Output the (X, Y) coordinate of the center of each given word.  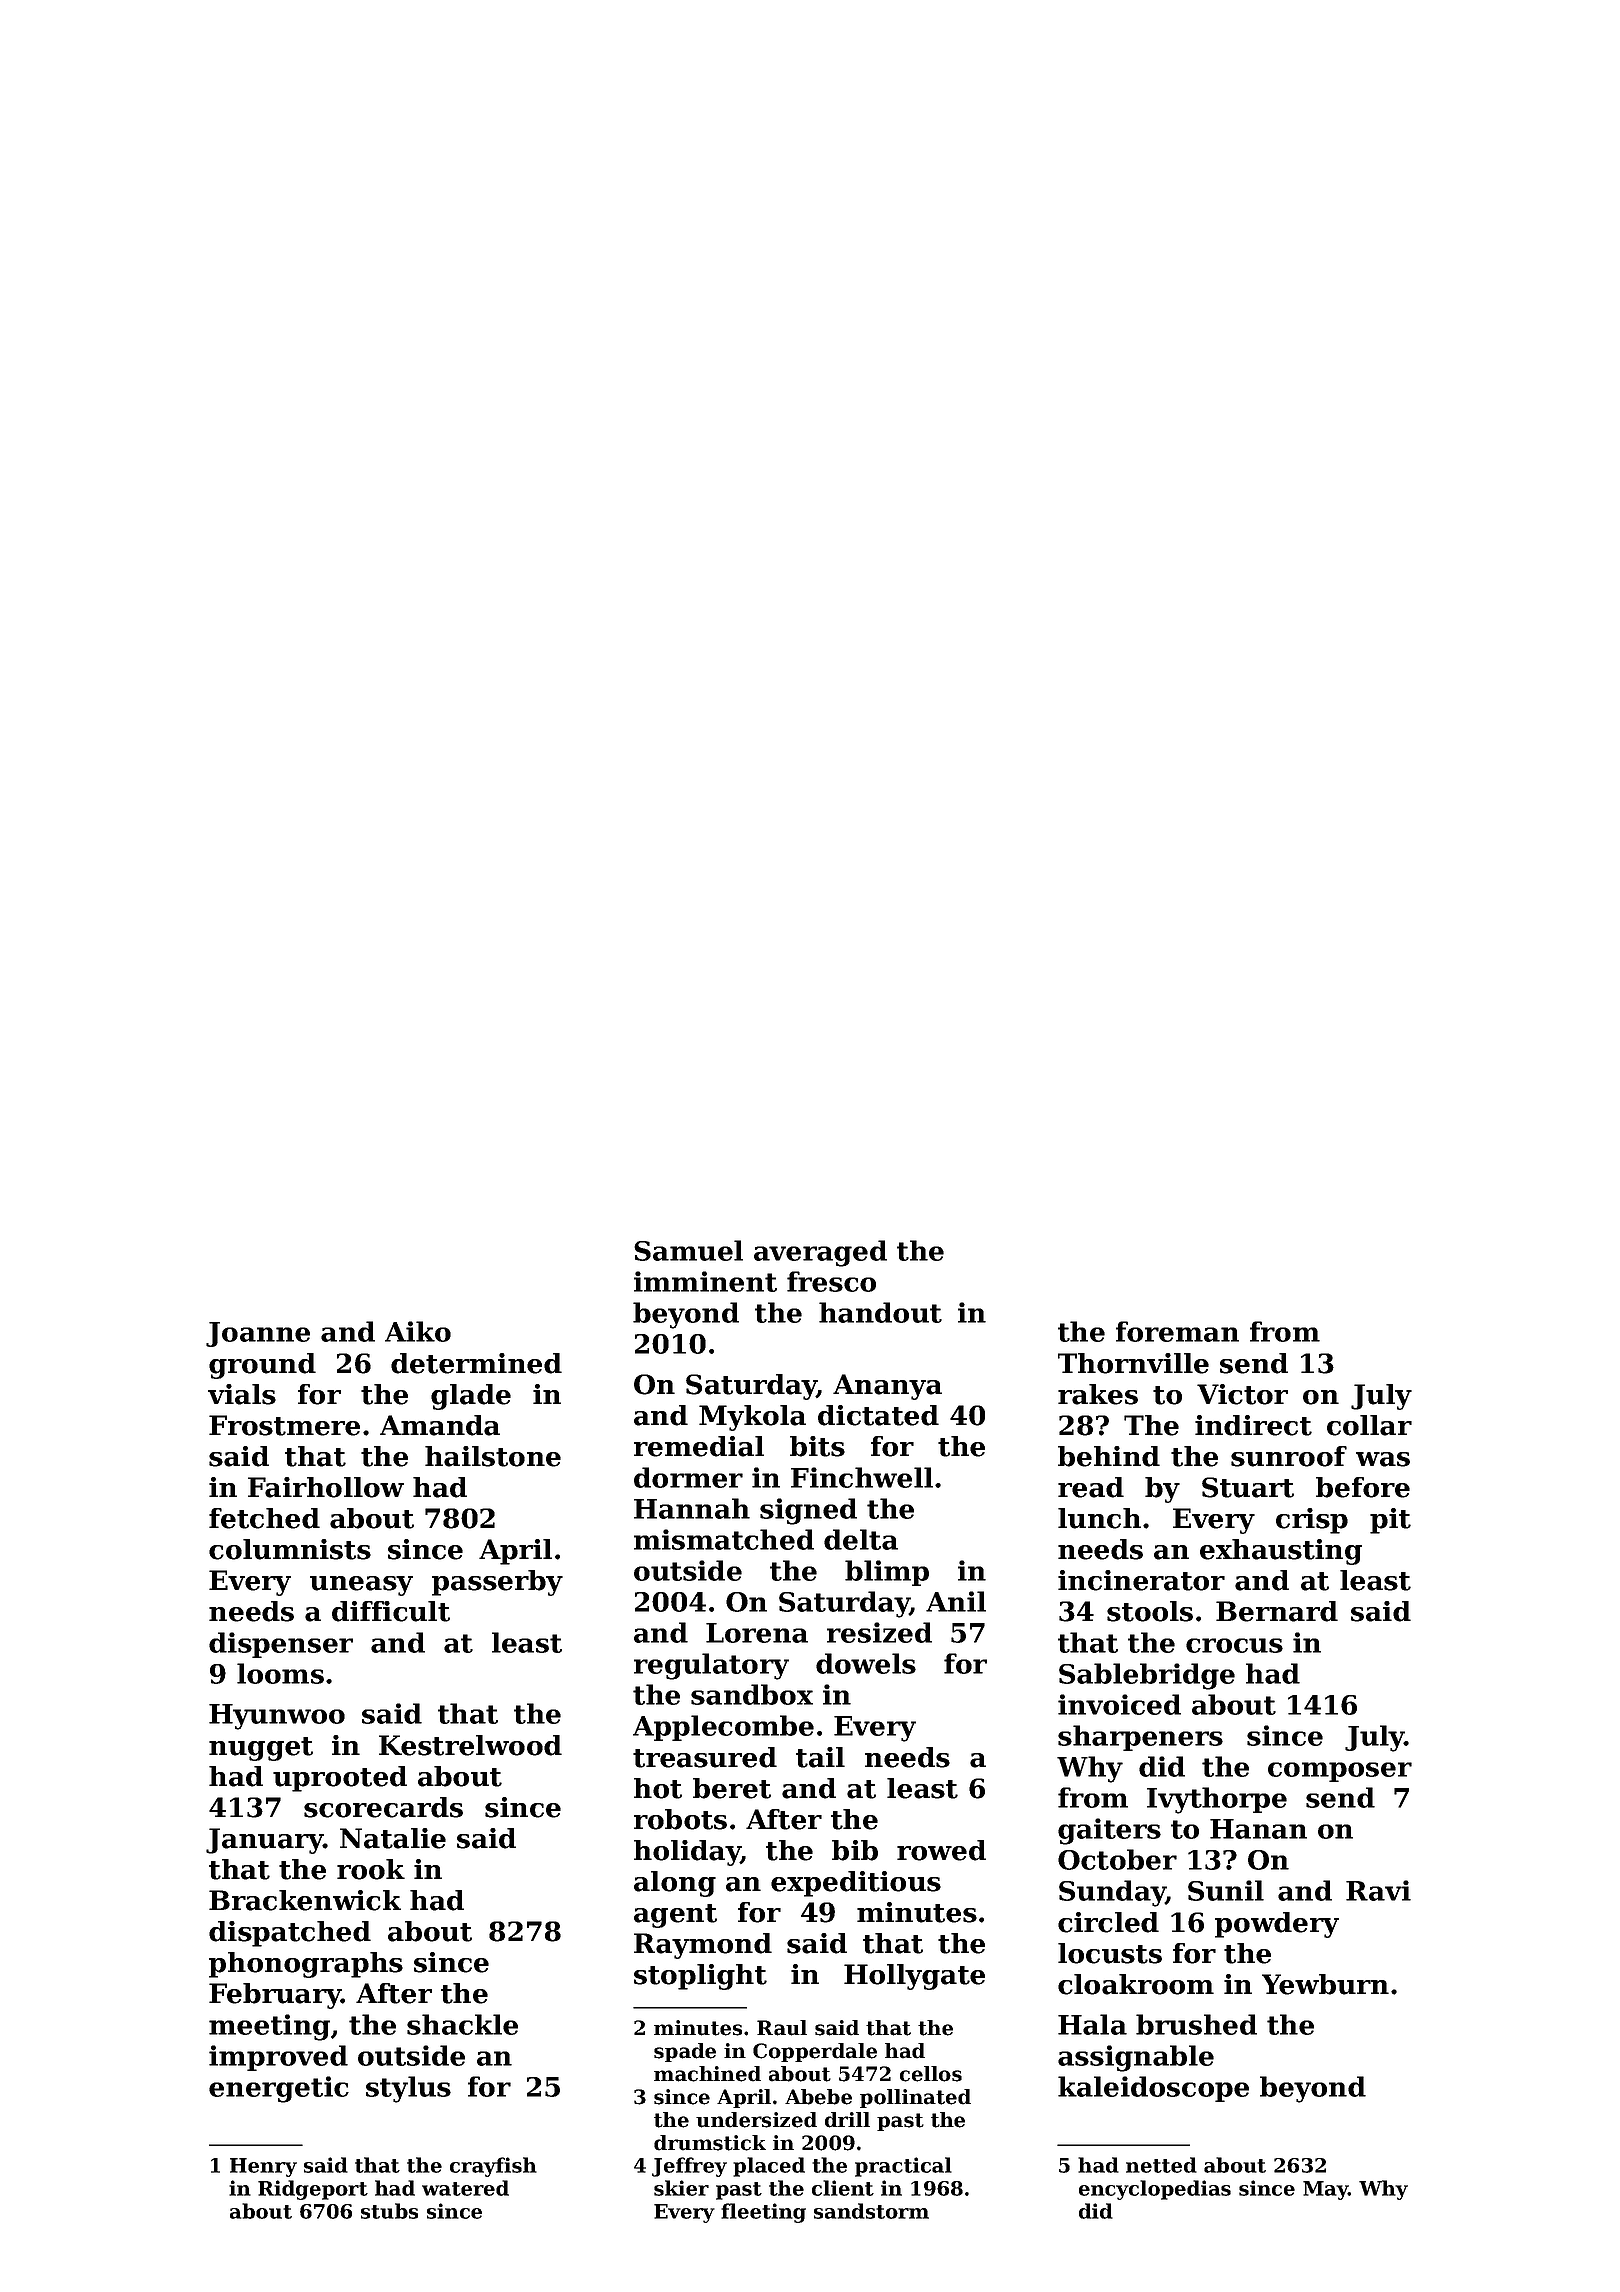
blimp (887, 1573)
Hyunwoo (277, 1717)
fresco (831, 1281)
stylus (408, 2089)
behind (1109, 1456)
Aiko (418, 1331)
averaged (820, 1253)
